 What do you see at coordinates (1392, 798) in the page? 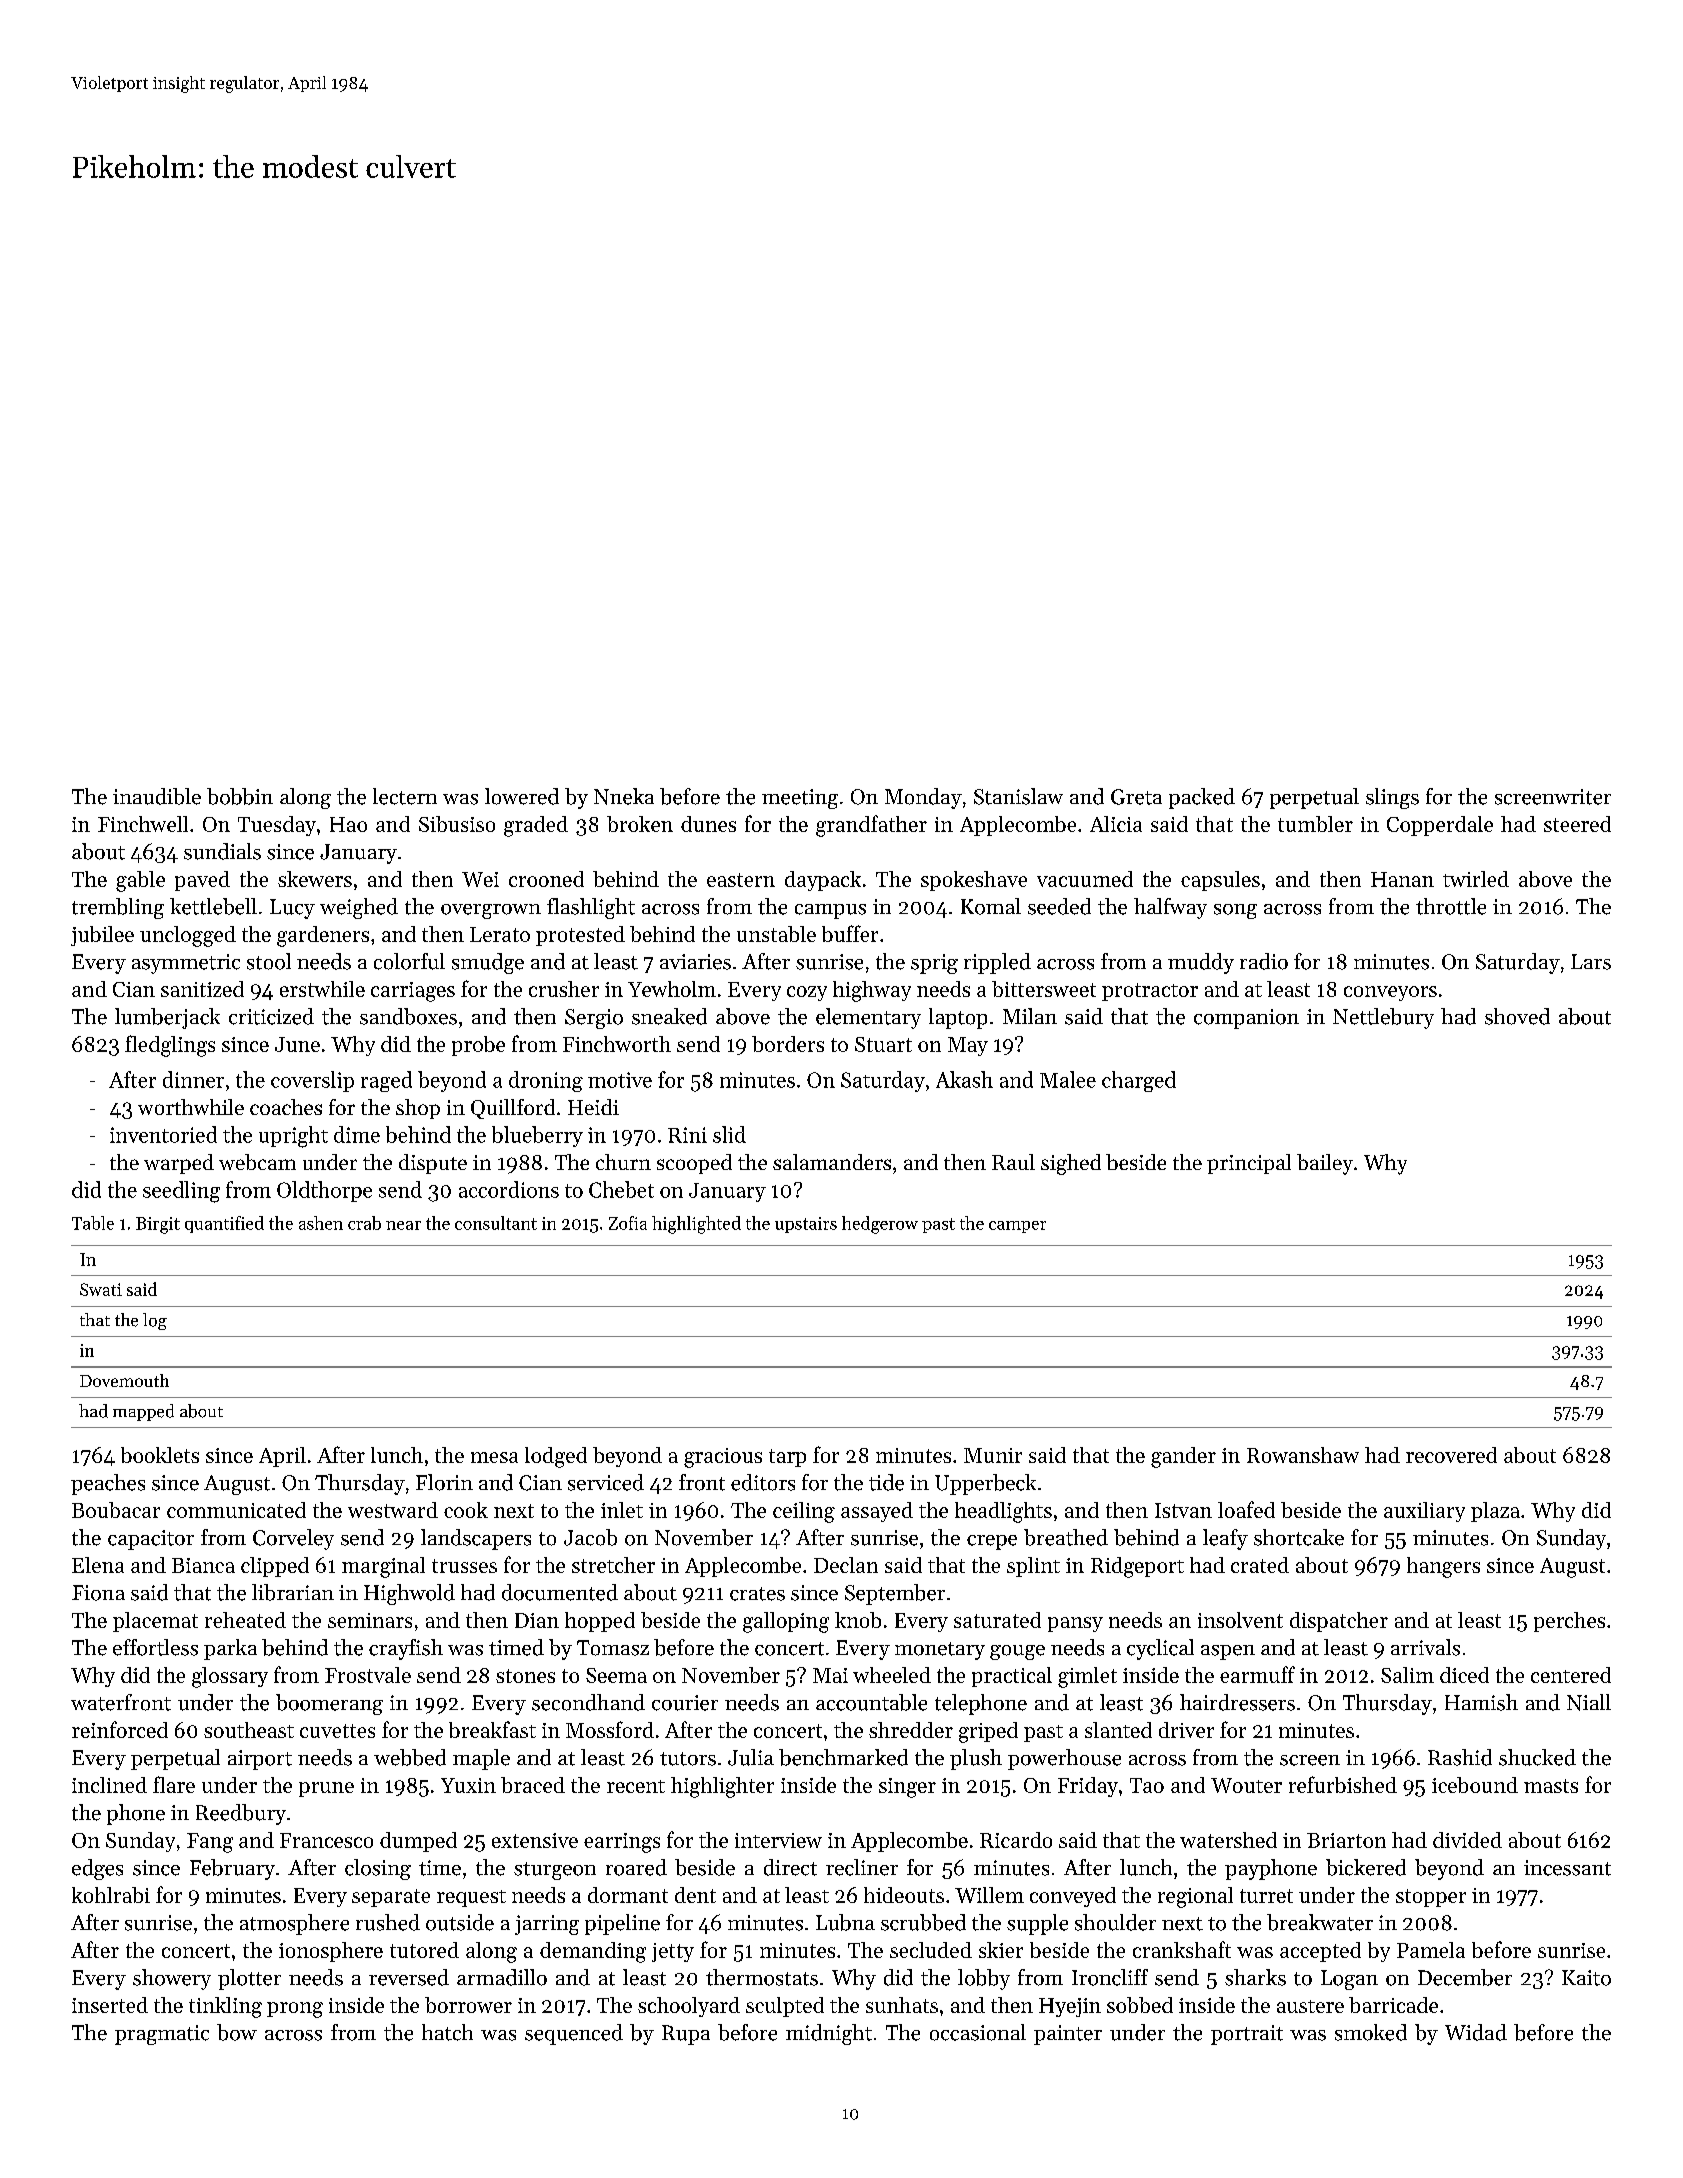
I see `slings` at bounding box center [1392, 798].
